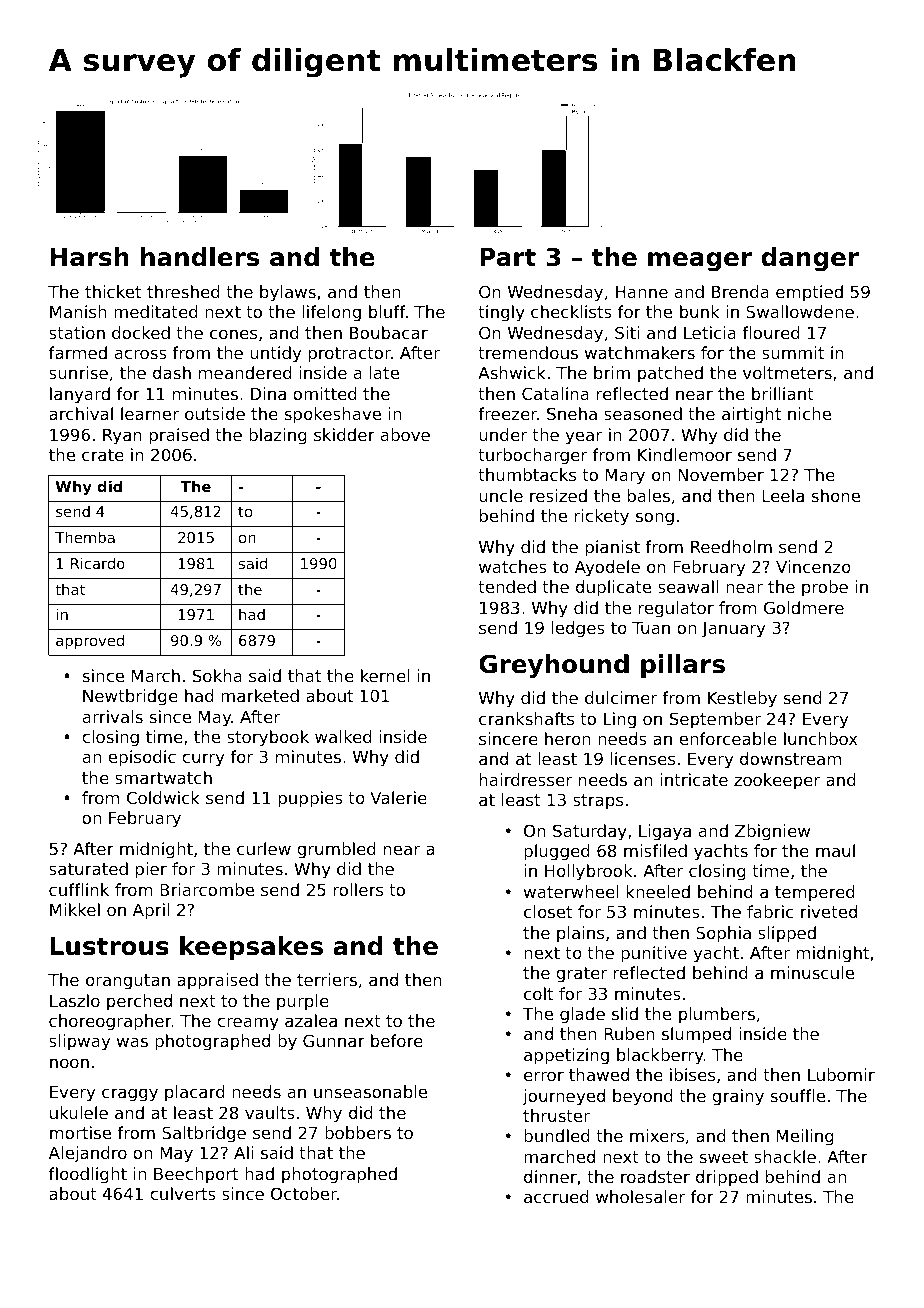  Describe the element at coordinates (810, 259) in the screenshot. I see `danger` at that location.
